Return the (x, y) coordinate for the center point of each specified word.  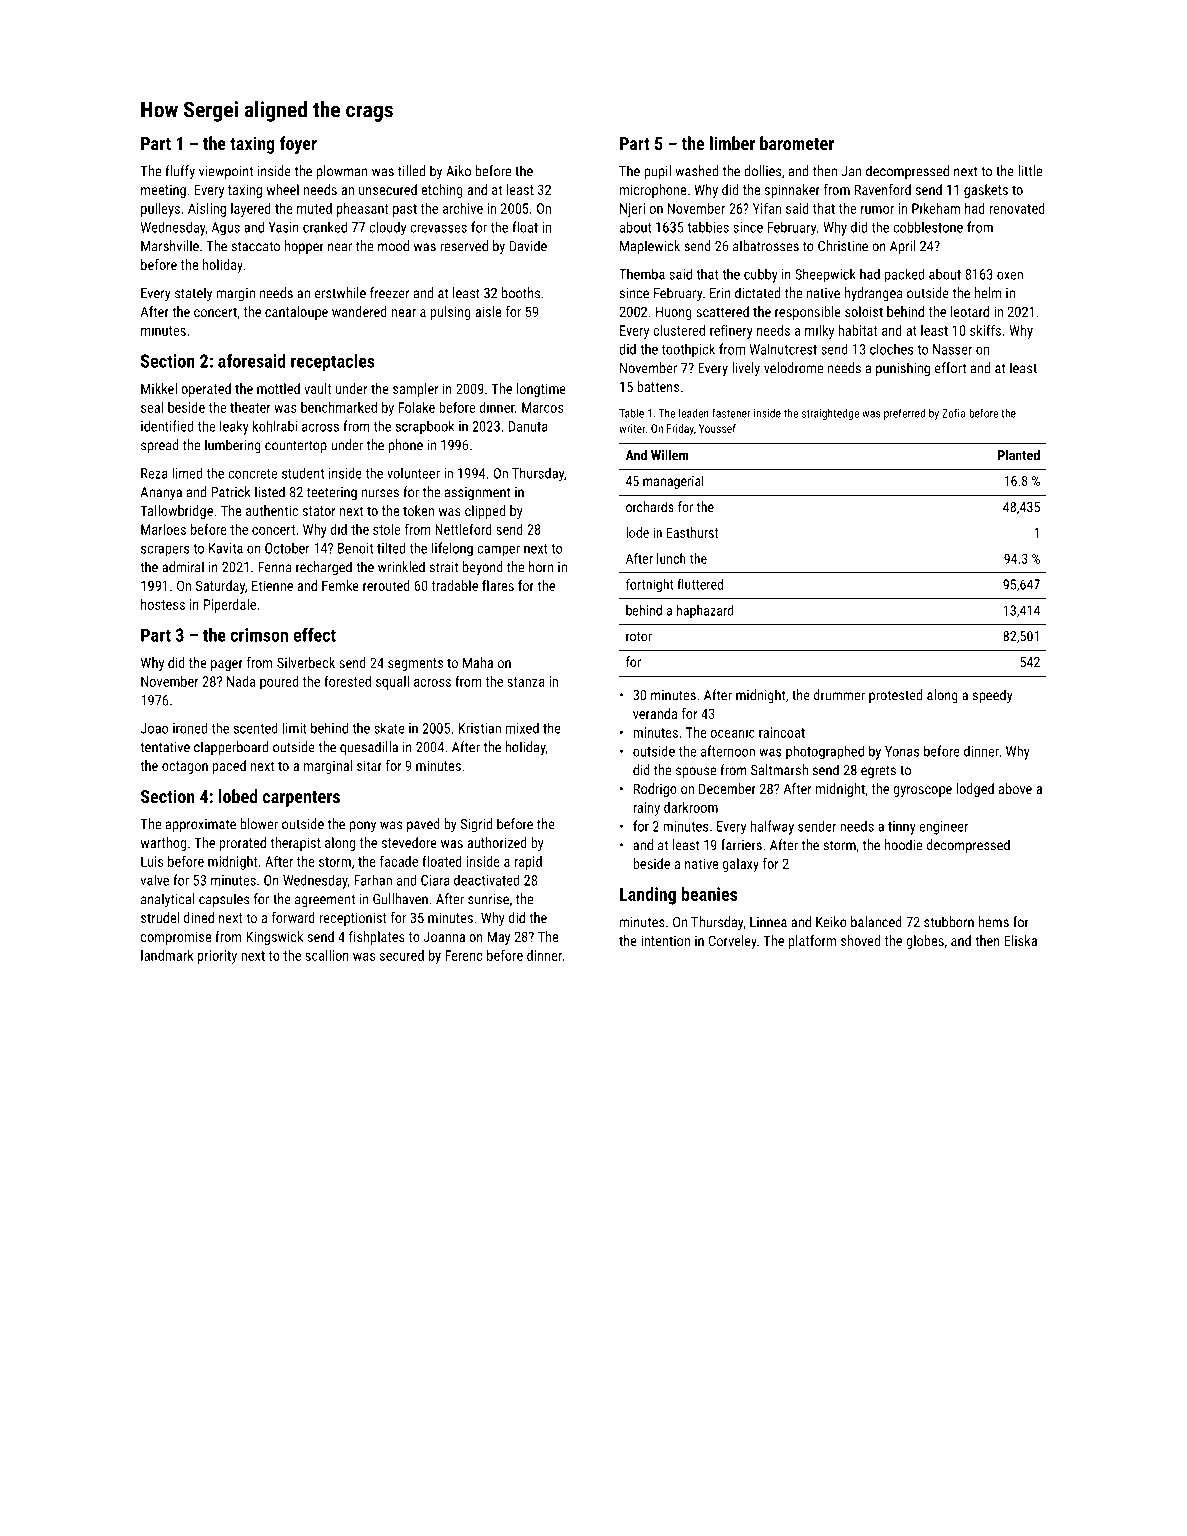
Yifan (767, 208)
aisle (488, 311)
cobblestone (928, 227)
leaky (234, 427)
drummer (839, 695)
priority (217, 957)
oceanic (733, 732)
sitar (369, 765)
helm (988, 293)
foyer (298, 145)
